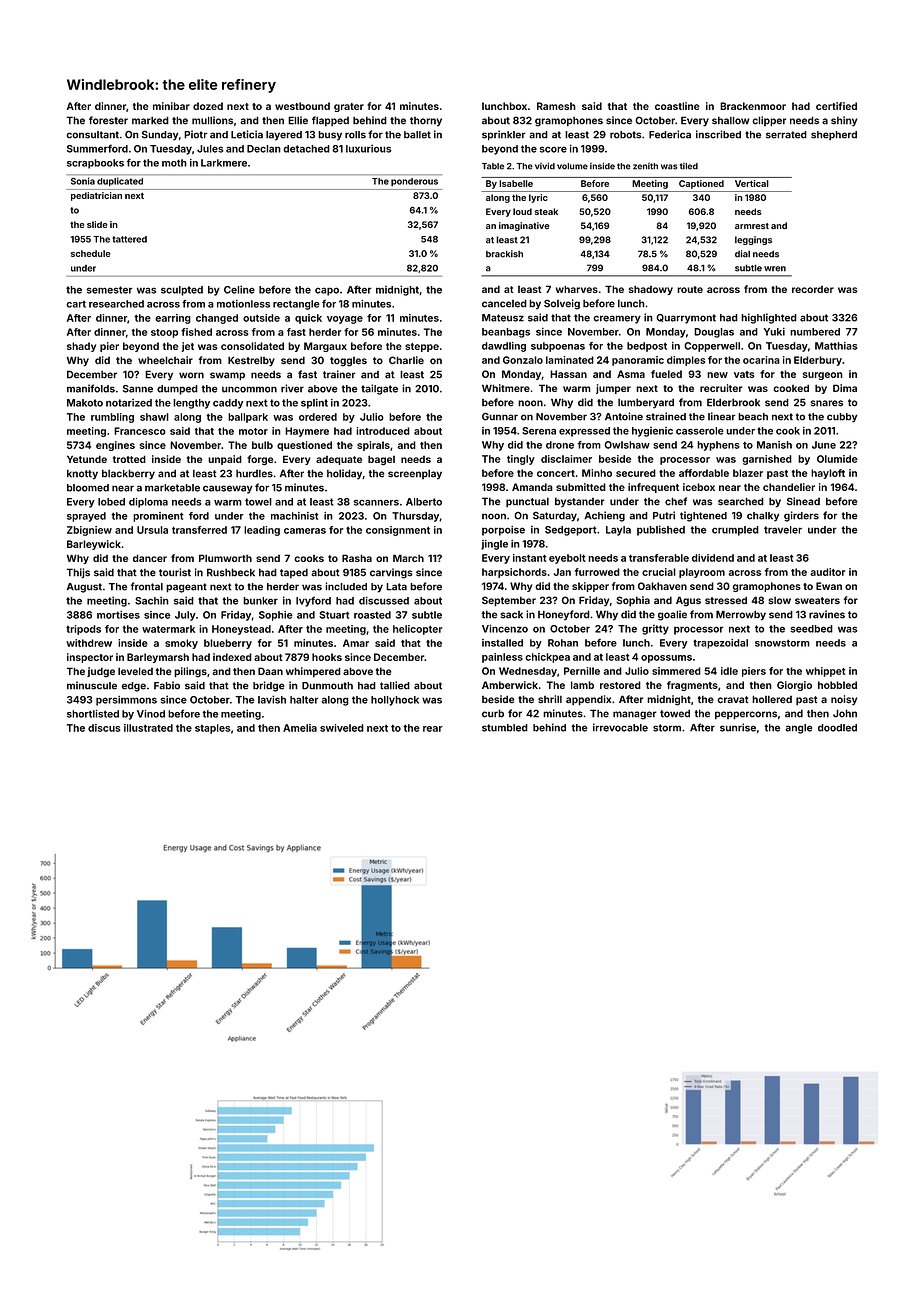  I want to click on caddy, so click(228, 404).
